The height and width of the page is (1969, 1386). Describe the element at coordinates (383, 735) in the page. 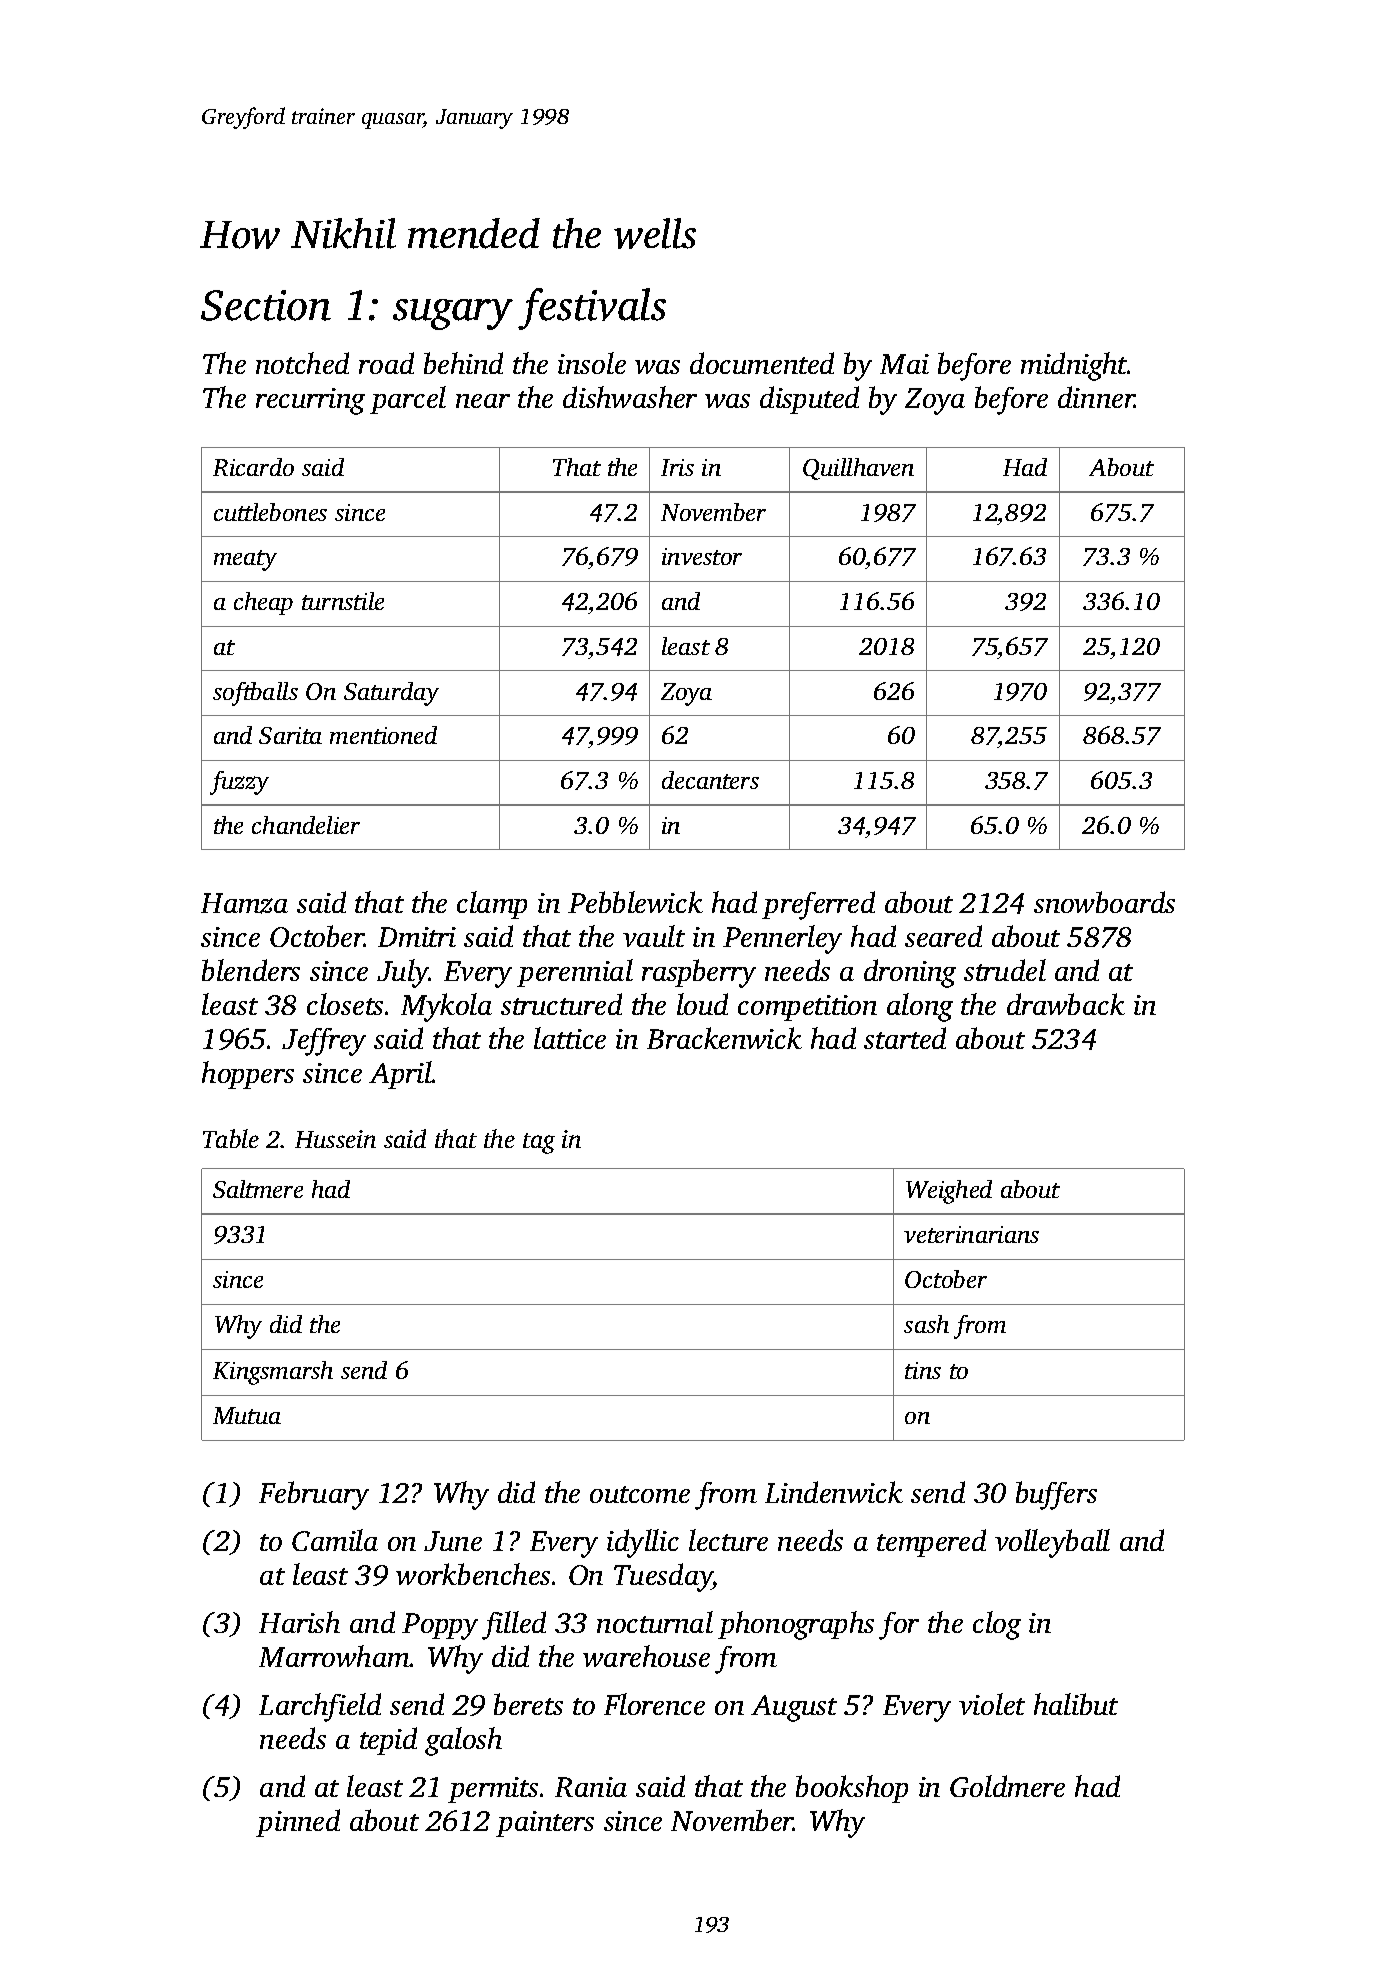

I see `mentioned` at that location.
